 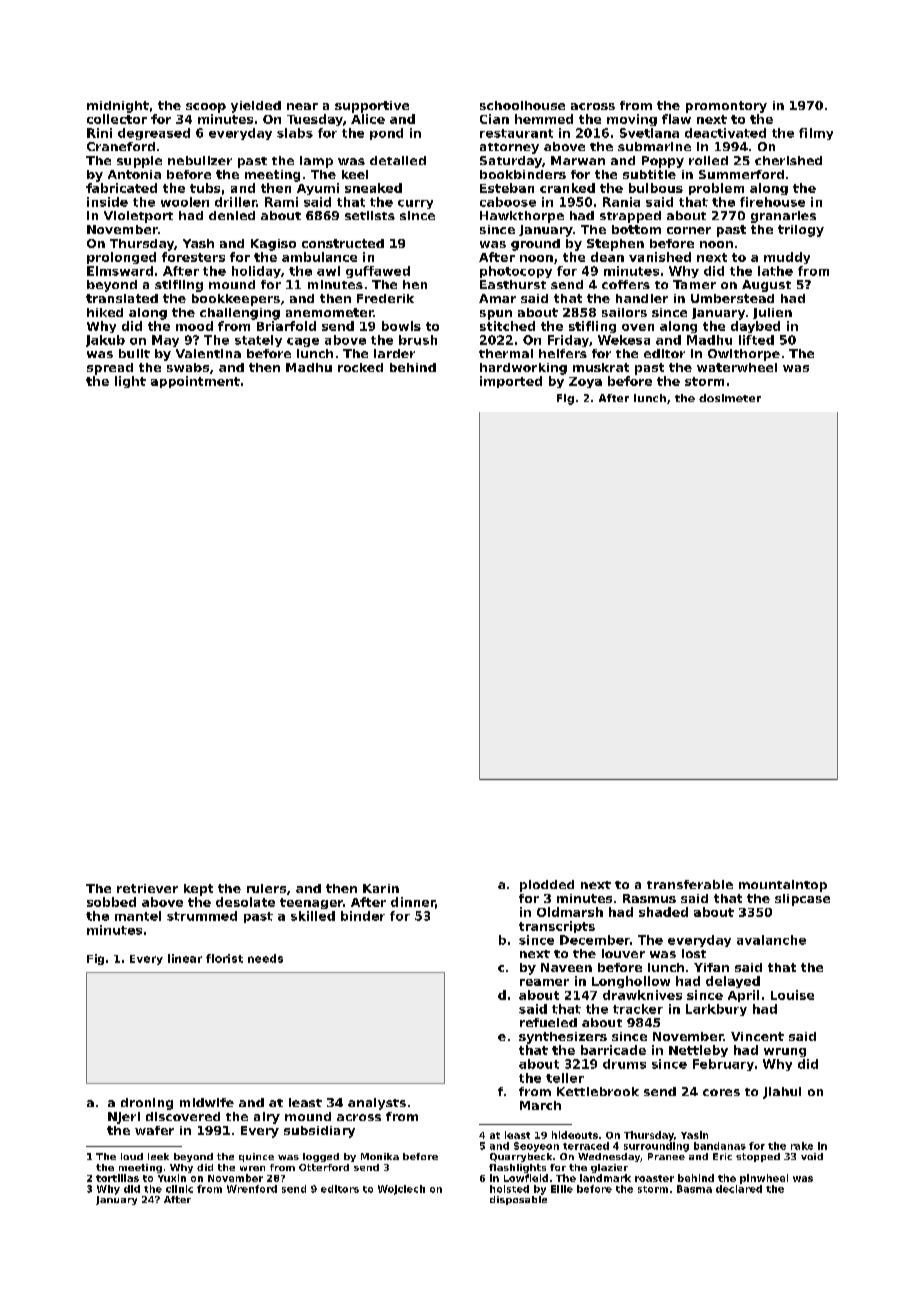 What do you see at coordinates (355, 174) in the screenshot?
I see `keel` at bounding box center [355, 174].
